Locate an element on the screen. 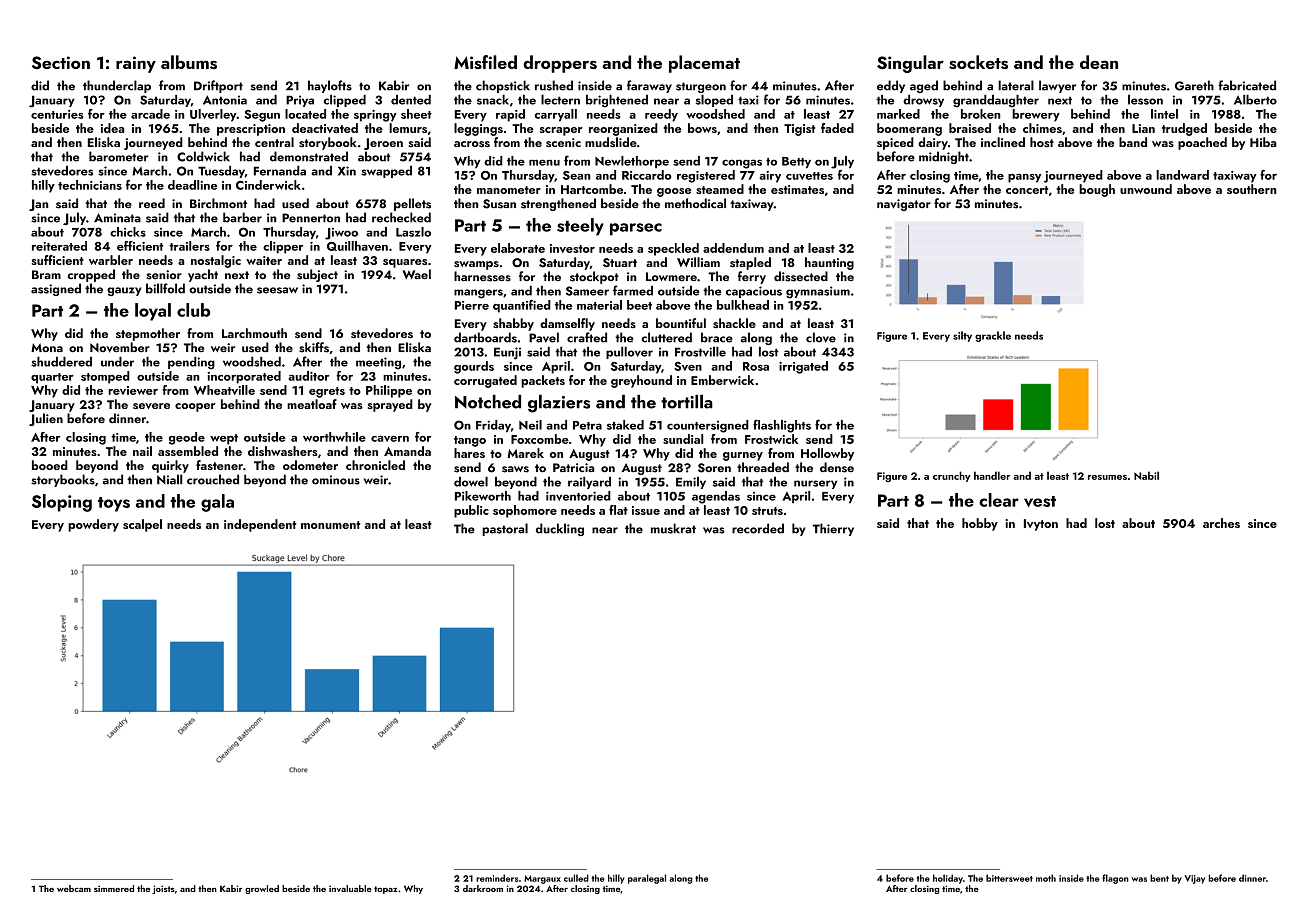 The image size is (1308, 924). Section is located at coordinates (61, 62).
